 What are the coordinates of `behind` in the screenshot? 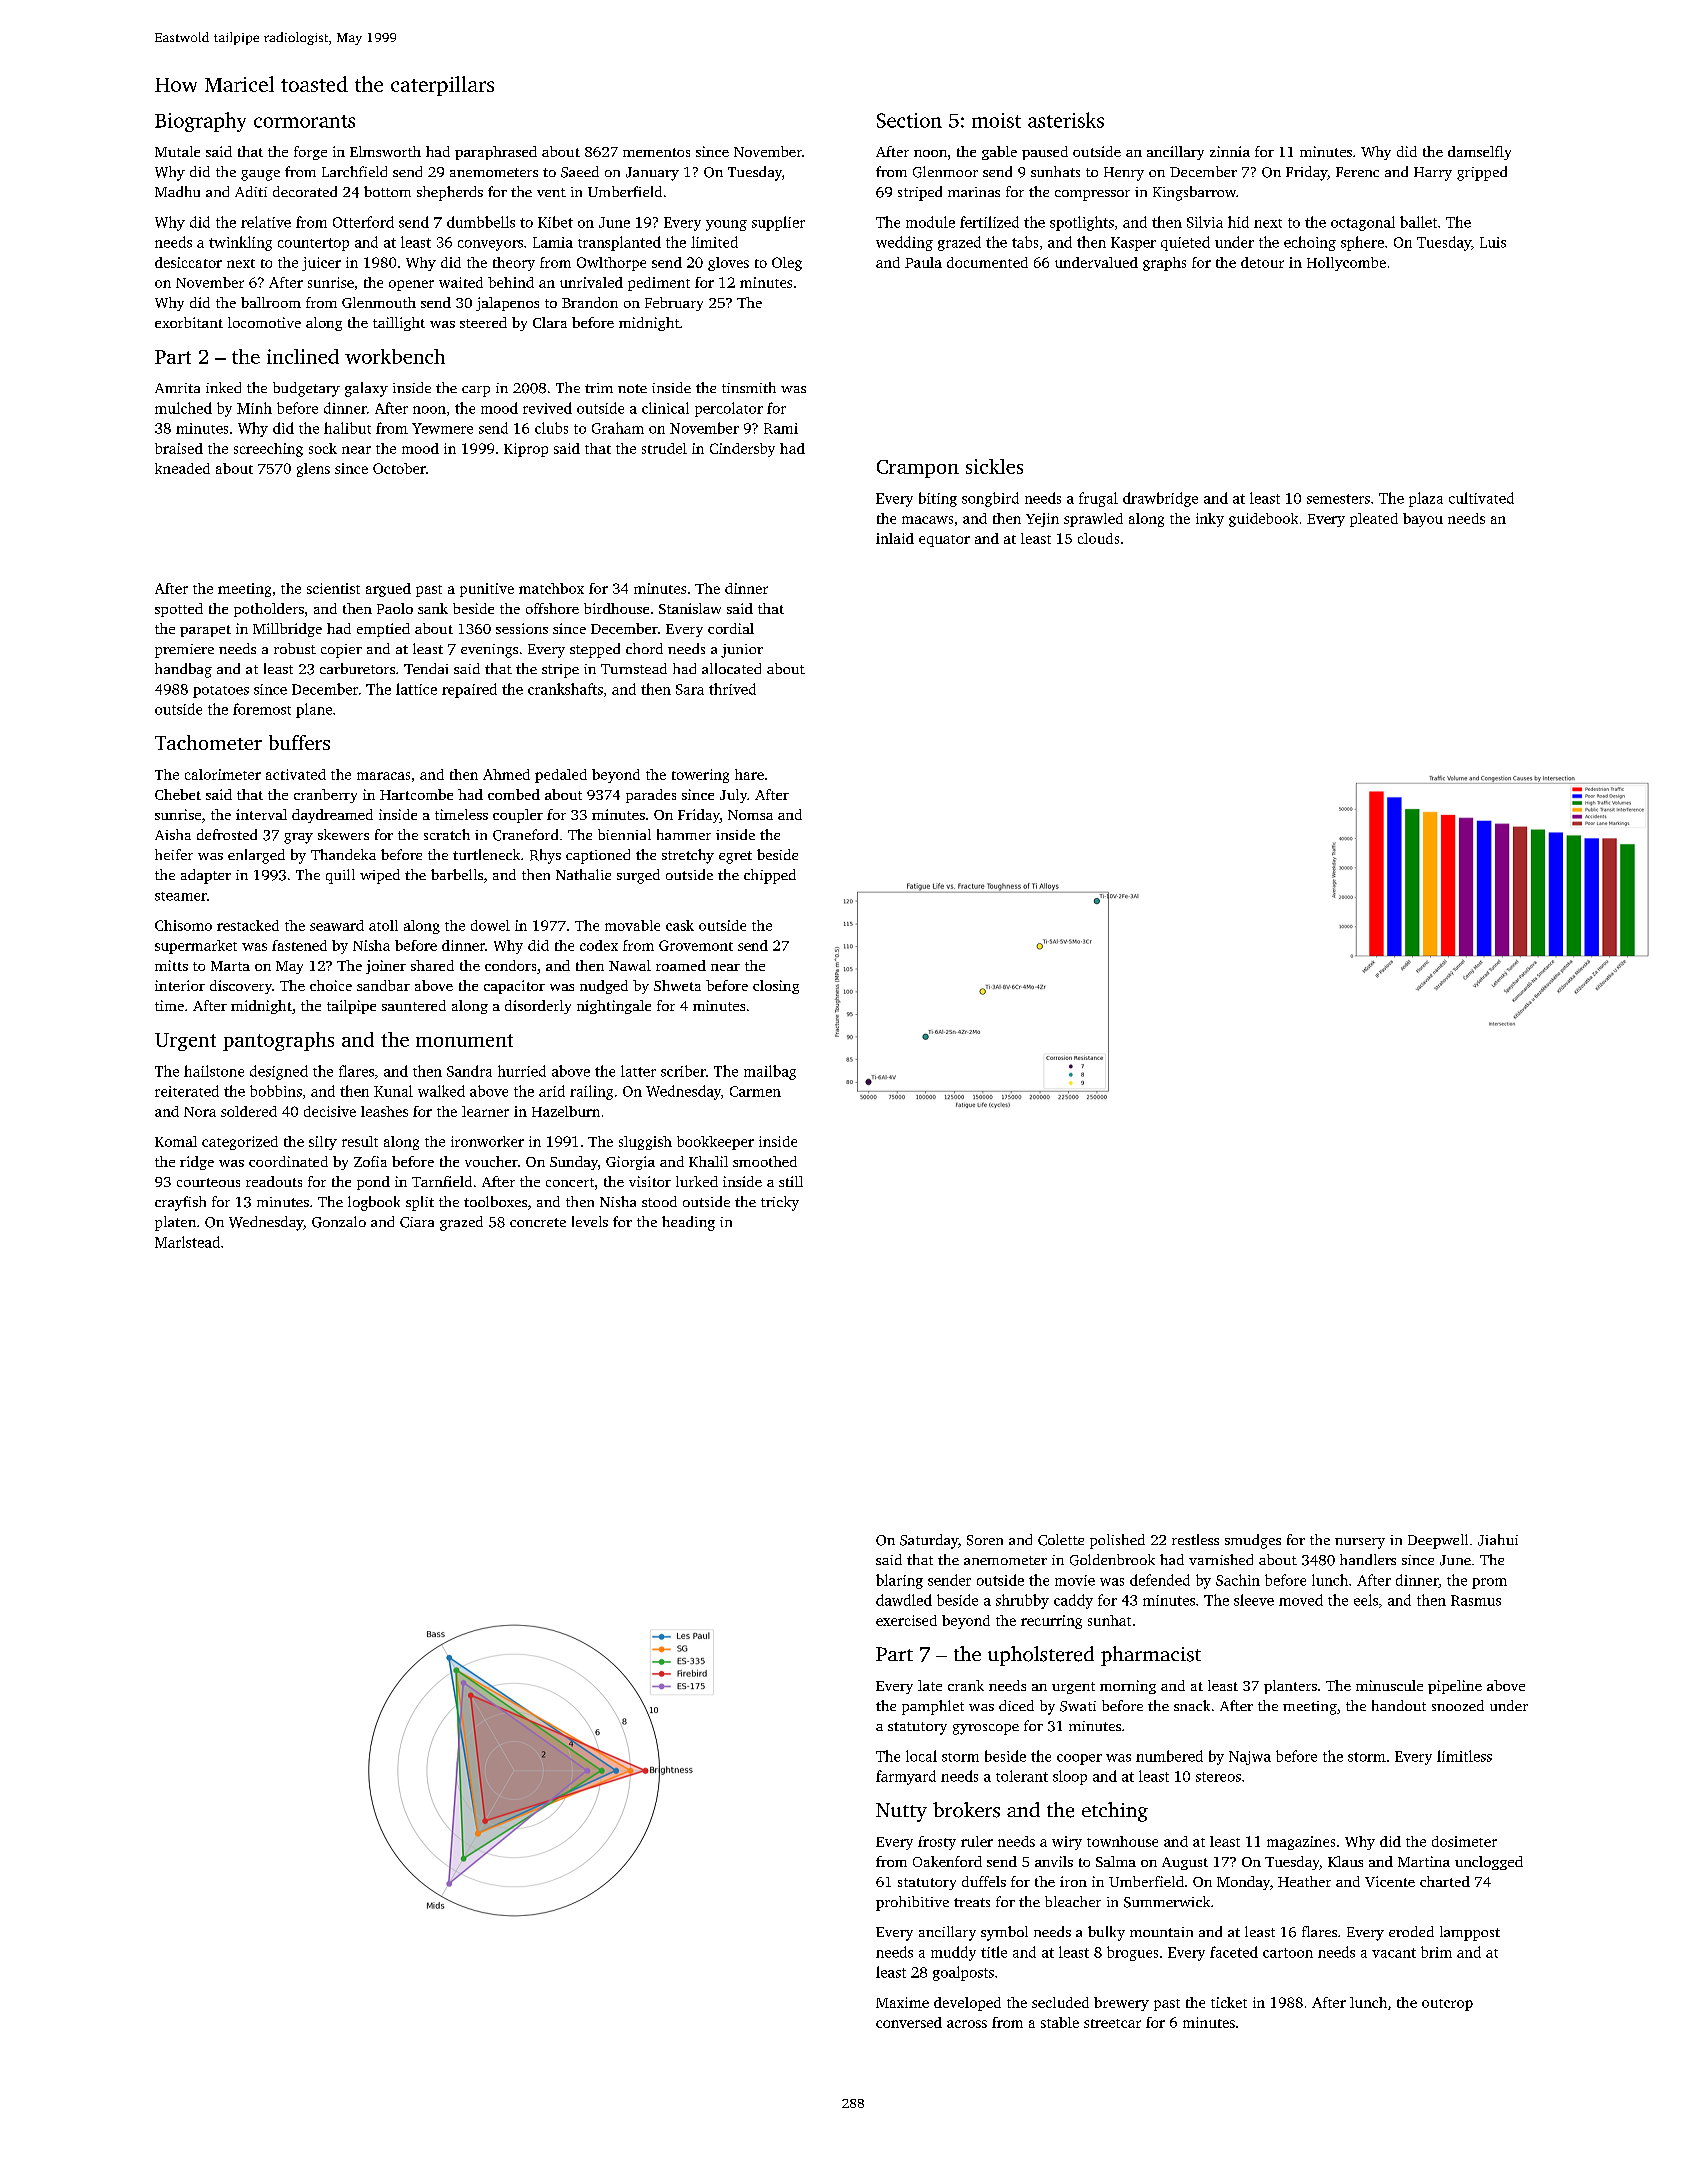 It's located at (511, 282).
